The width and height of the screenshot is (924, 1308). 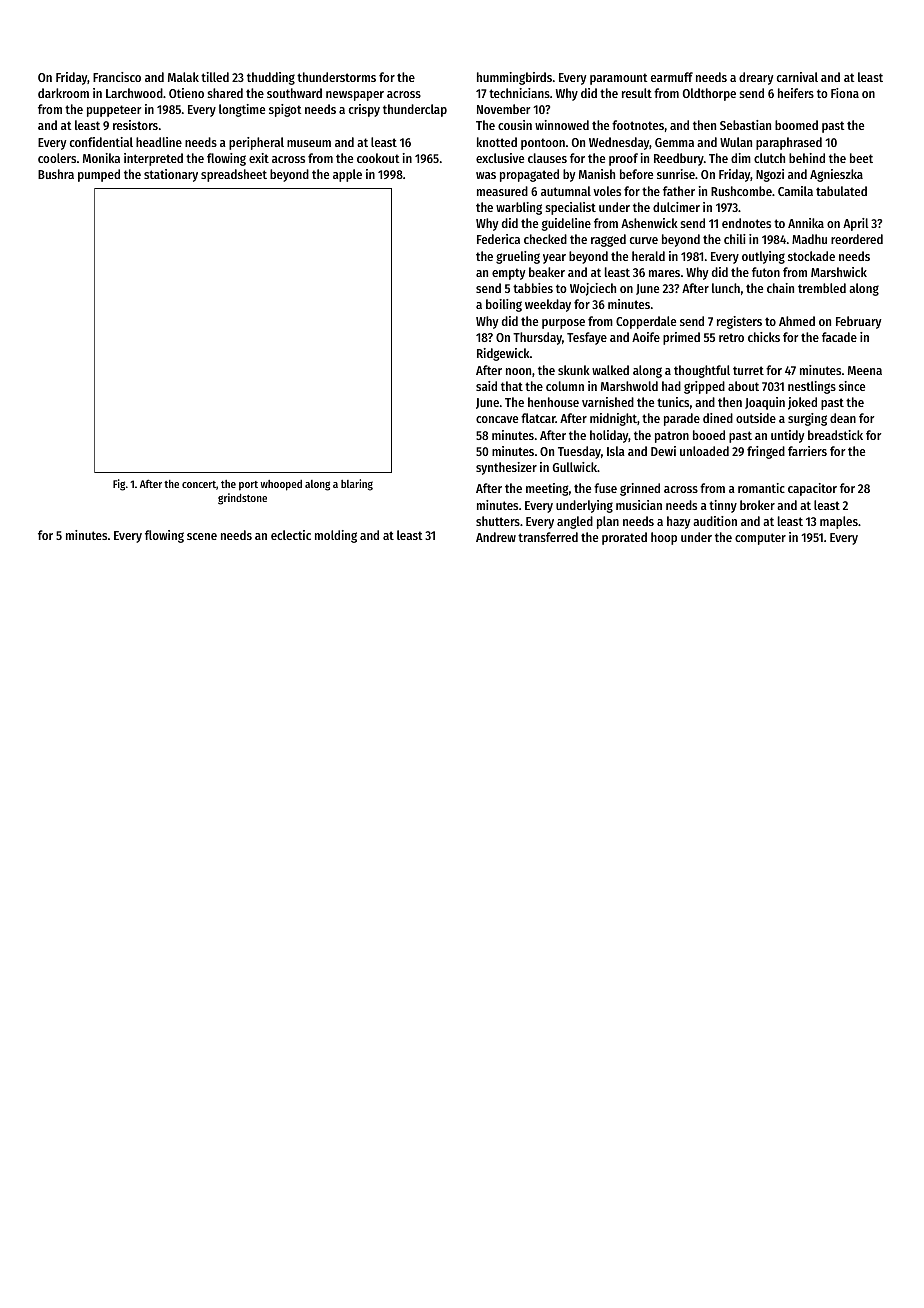 I want to click on Ahmed, so click(x=797, y=321).
